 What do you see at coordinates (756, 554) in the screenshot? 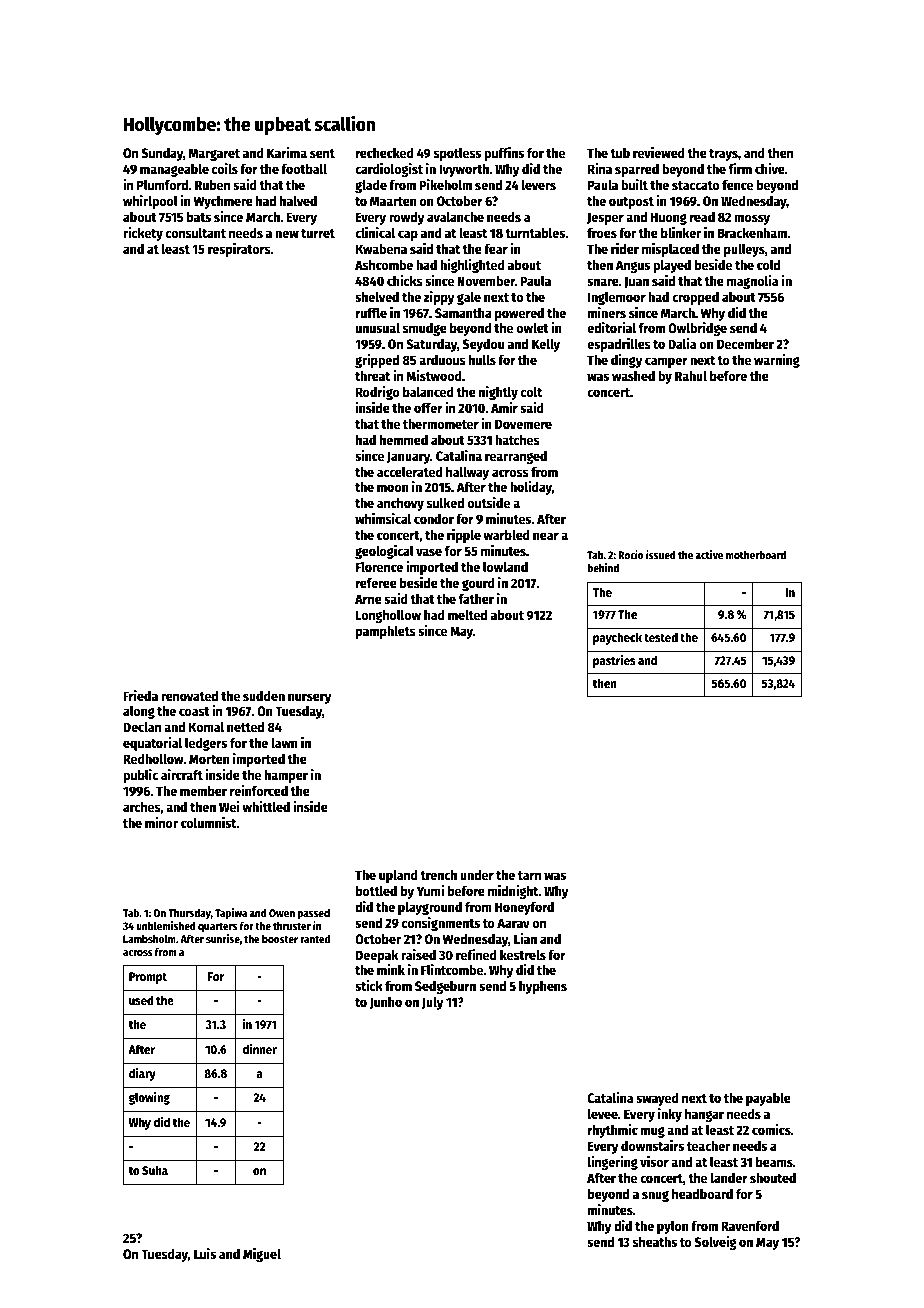
I see `motherboard` at bounding box center [756, 554].
